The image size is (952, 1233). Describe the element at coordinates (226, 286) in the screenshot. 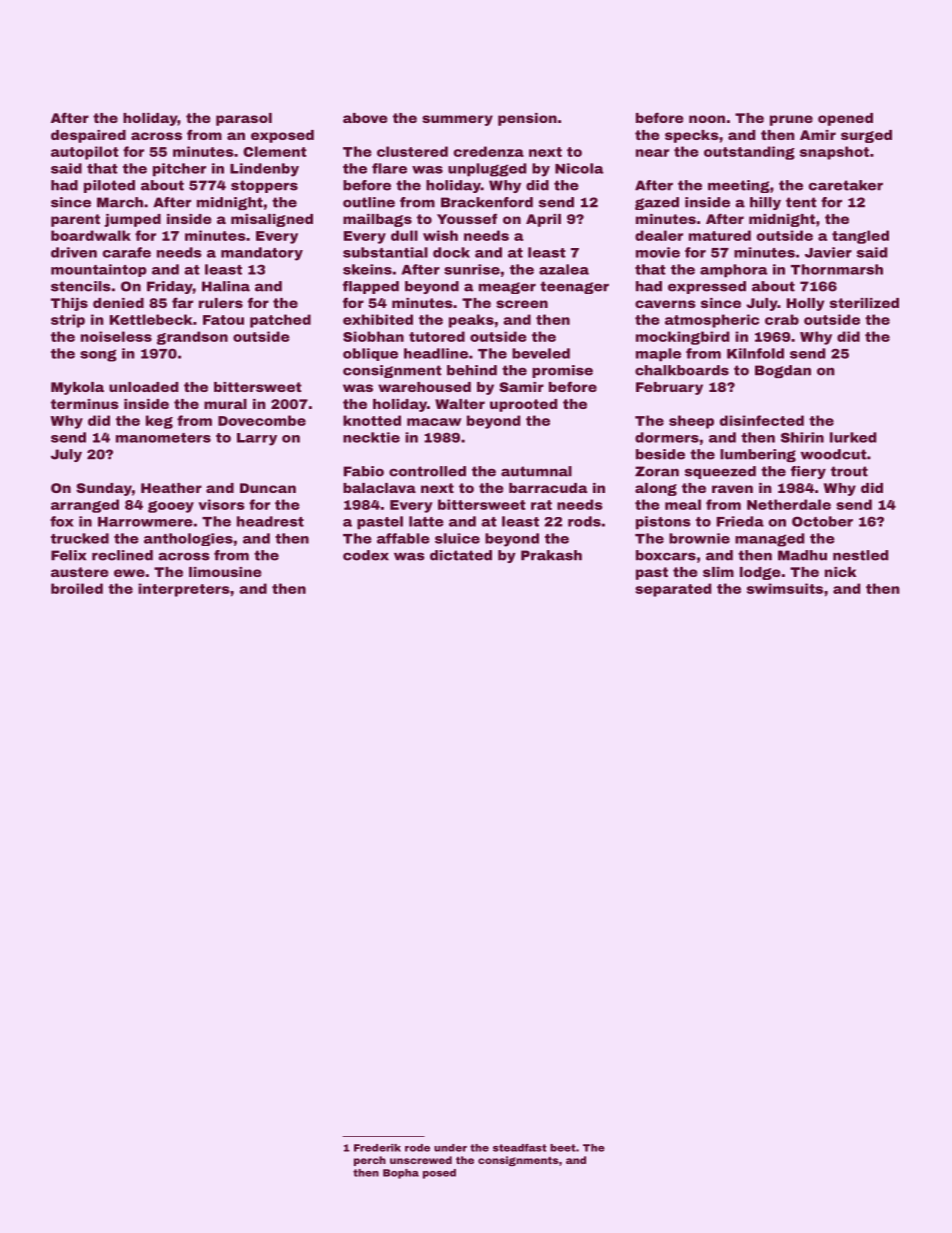

I see `Halina` at that location.
